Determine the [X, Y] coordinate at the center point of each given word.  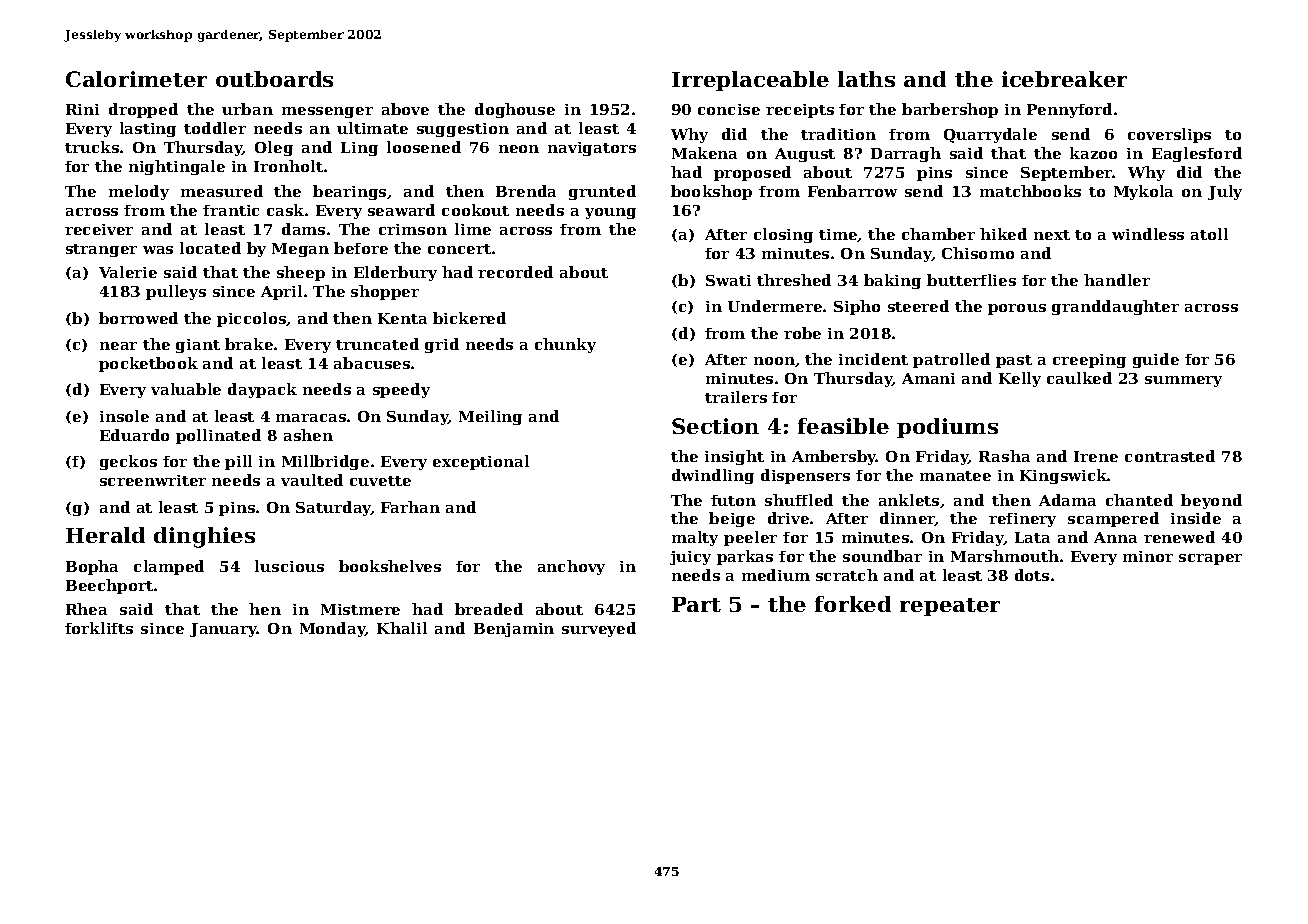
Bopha [92, 567]
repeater [950, 607]
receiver [99, 229]
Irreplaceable [750, 81]
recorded [515, 272]
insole [124, 416]
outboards [274, 79]
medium [776, 575]
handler [1117, 280]
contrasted [1170, 456]
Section [715, 426]
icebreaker [1064, 79]
